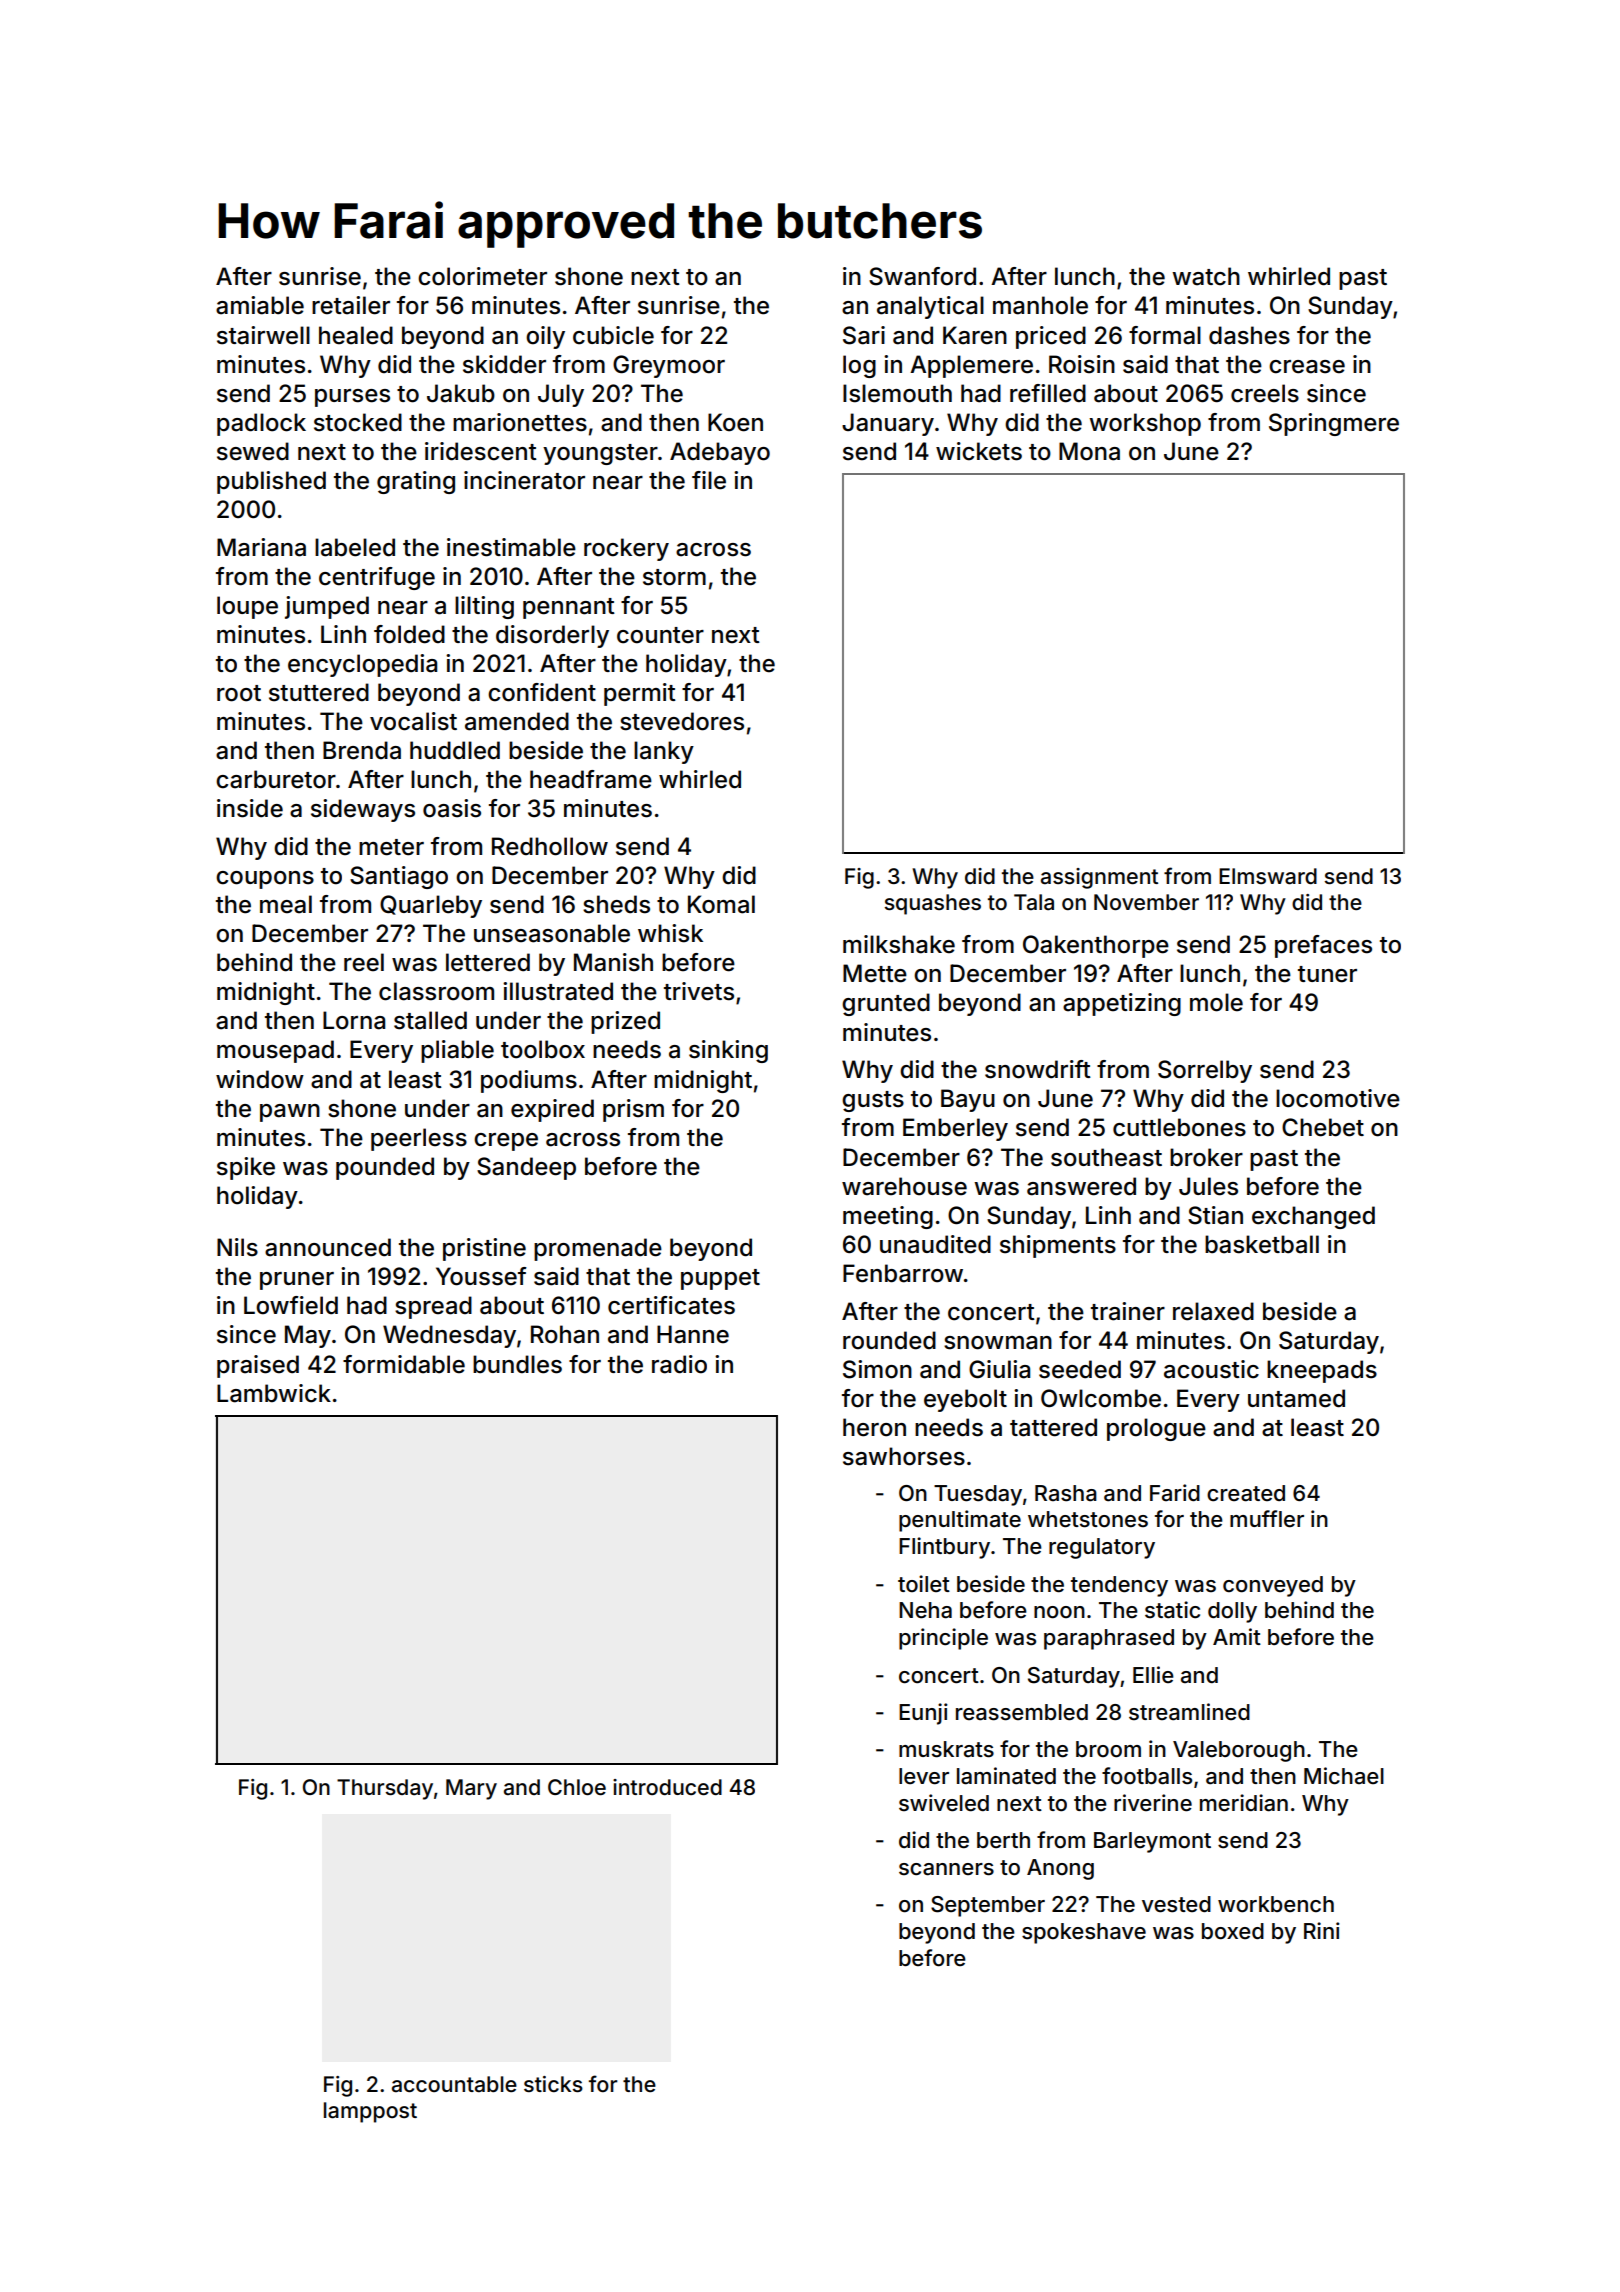  What do you see at coordinates (260, 305) in the image?
I see `amiable` at bounding box center [260, 305].
